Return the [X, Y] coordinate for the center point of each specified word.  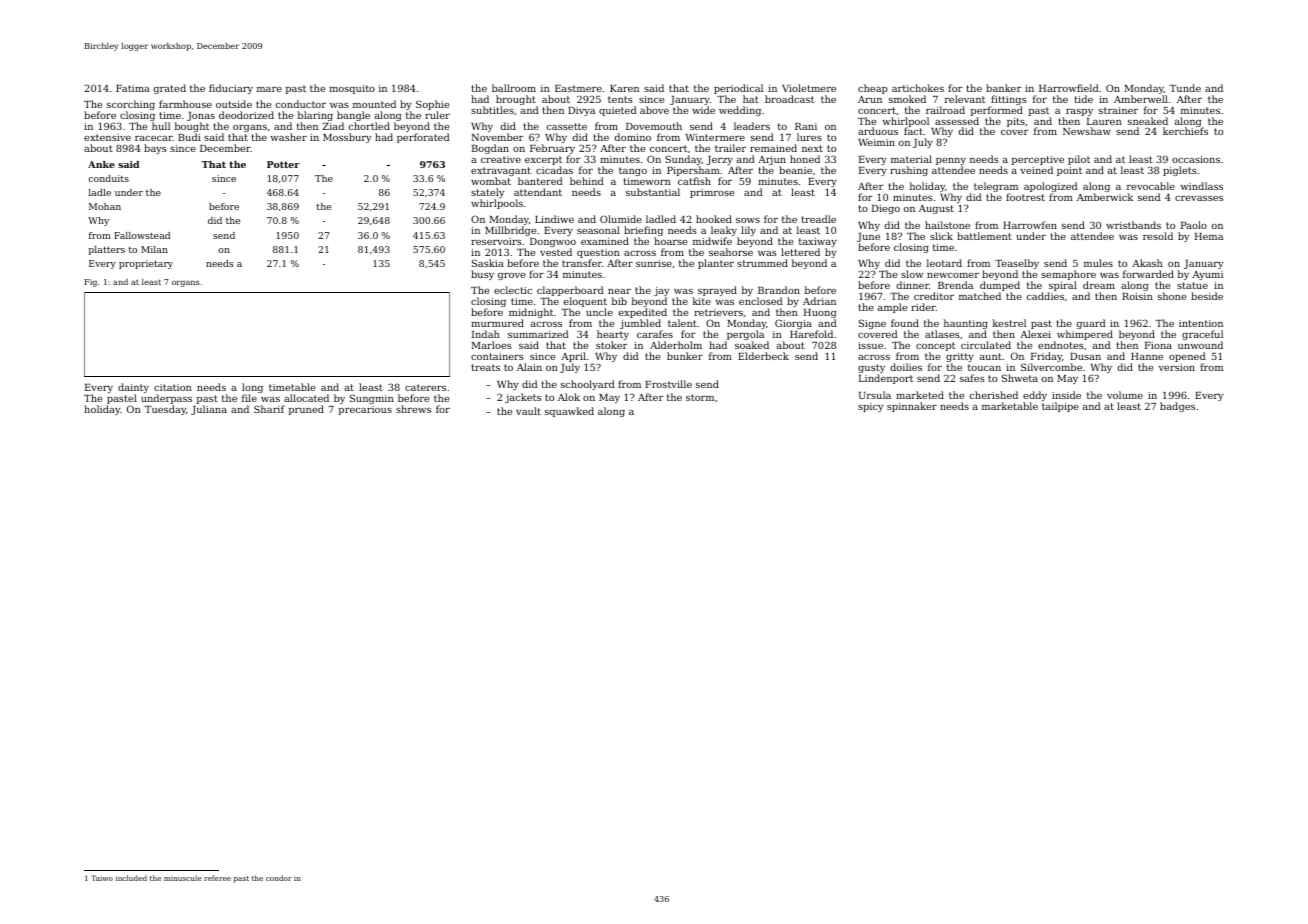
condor [279, 878]
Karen [624, 88]
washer [289, 137]
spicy [870, 407]
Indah [486, 334]
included [131, 878]
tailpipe [1060, 407]
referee [217, 878]
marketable [1010, 406]
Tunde [1185, 88]
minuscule [183, 878]
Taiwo [102, 878]
